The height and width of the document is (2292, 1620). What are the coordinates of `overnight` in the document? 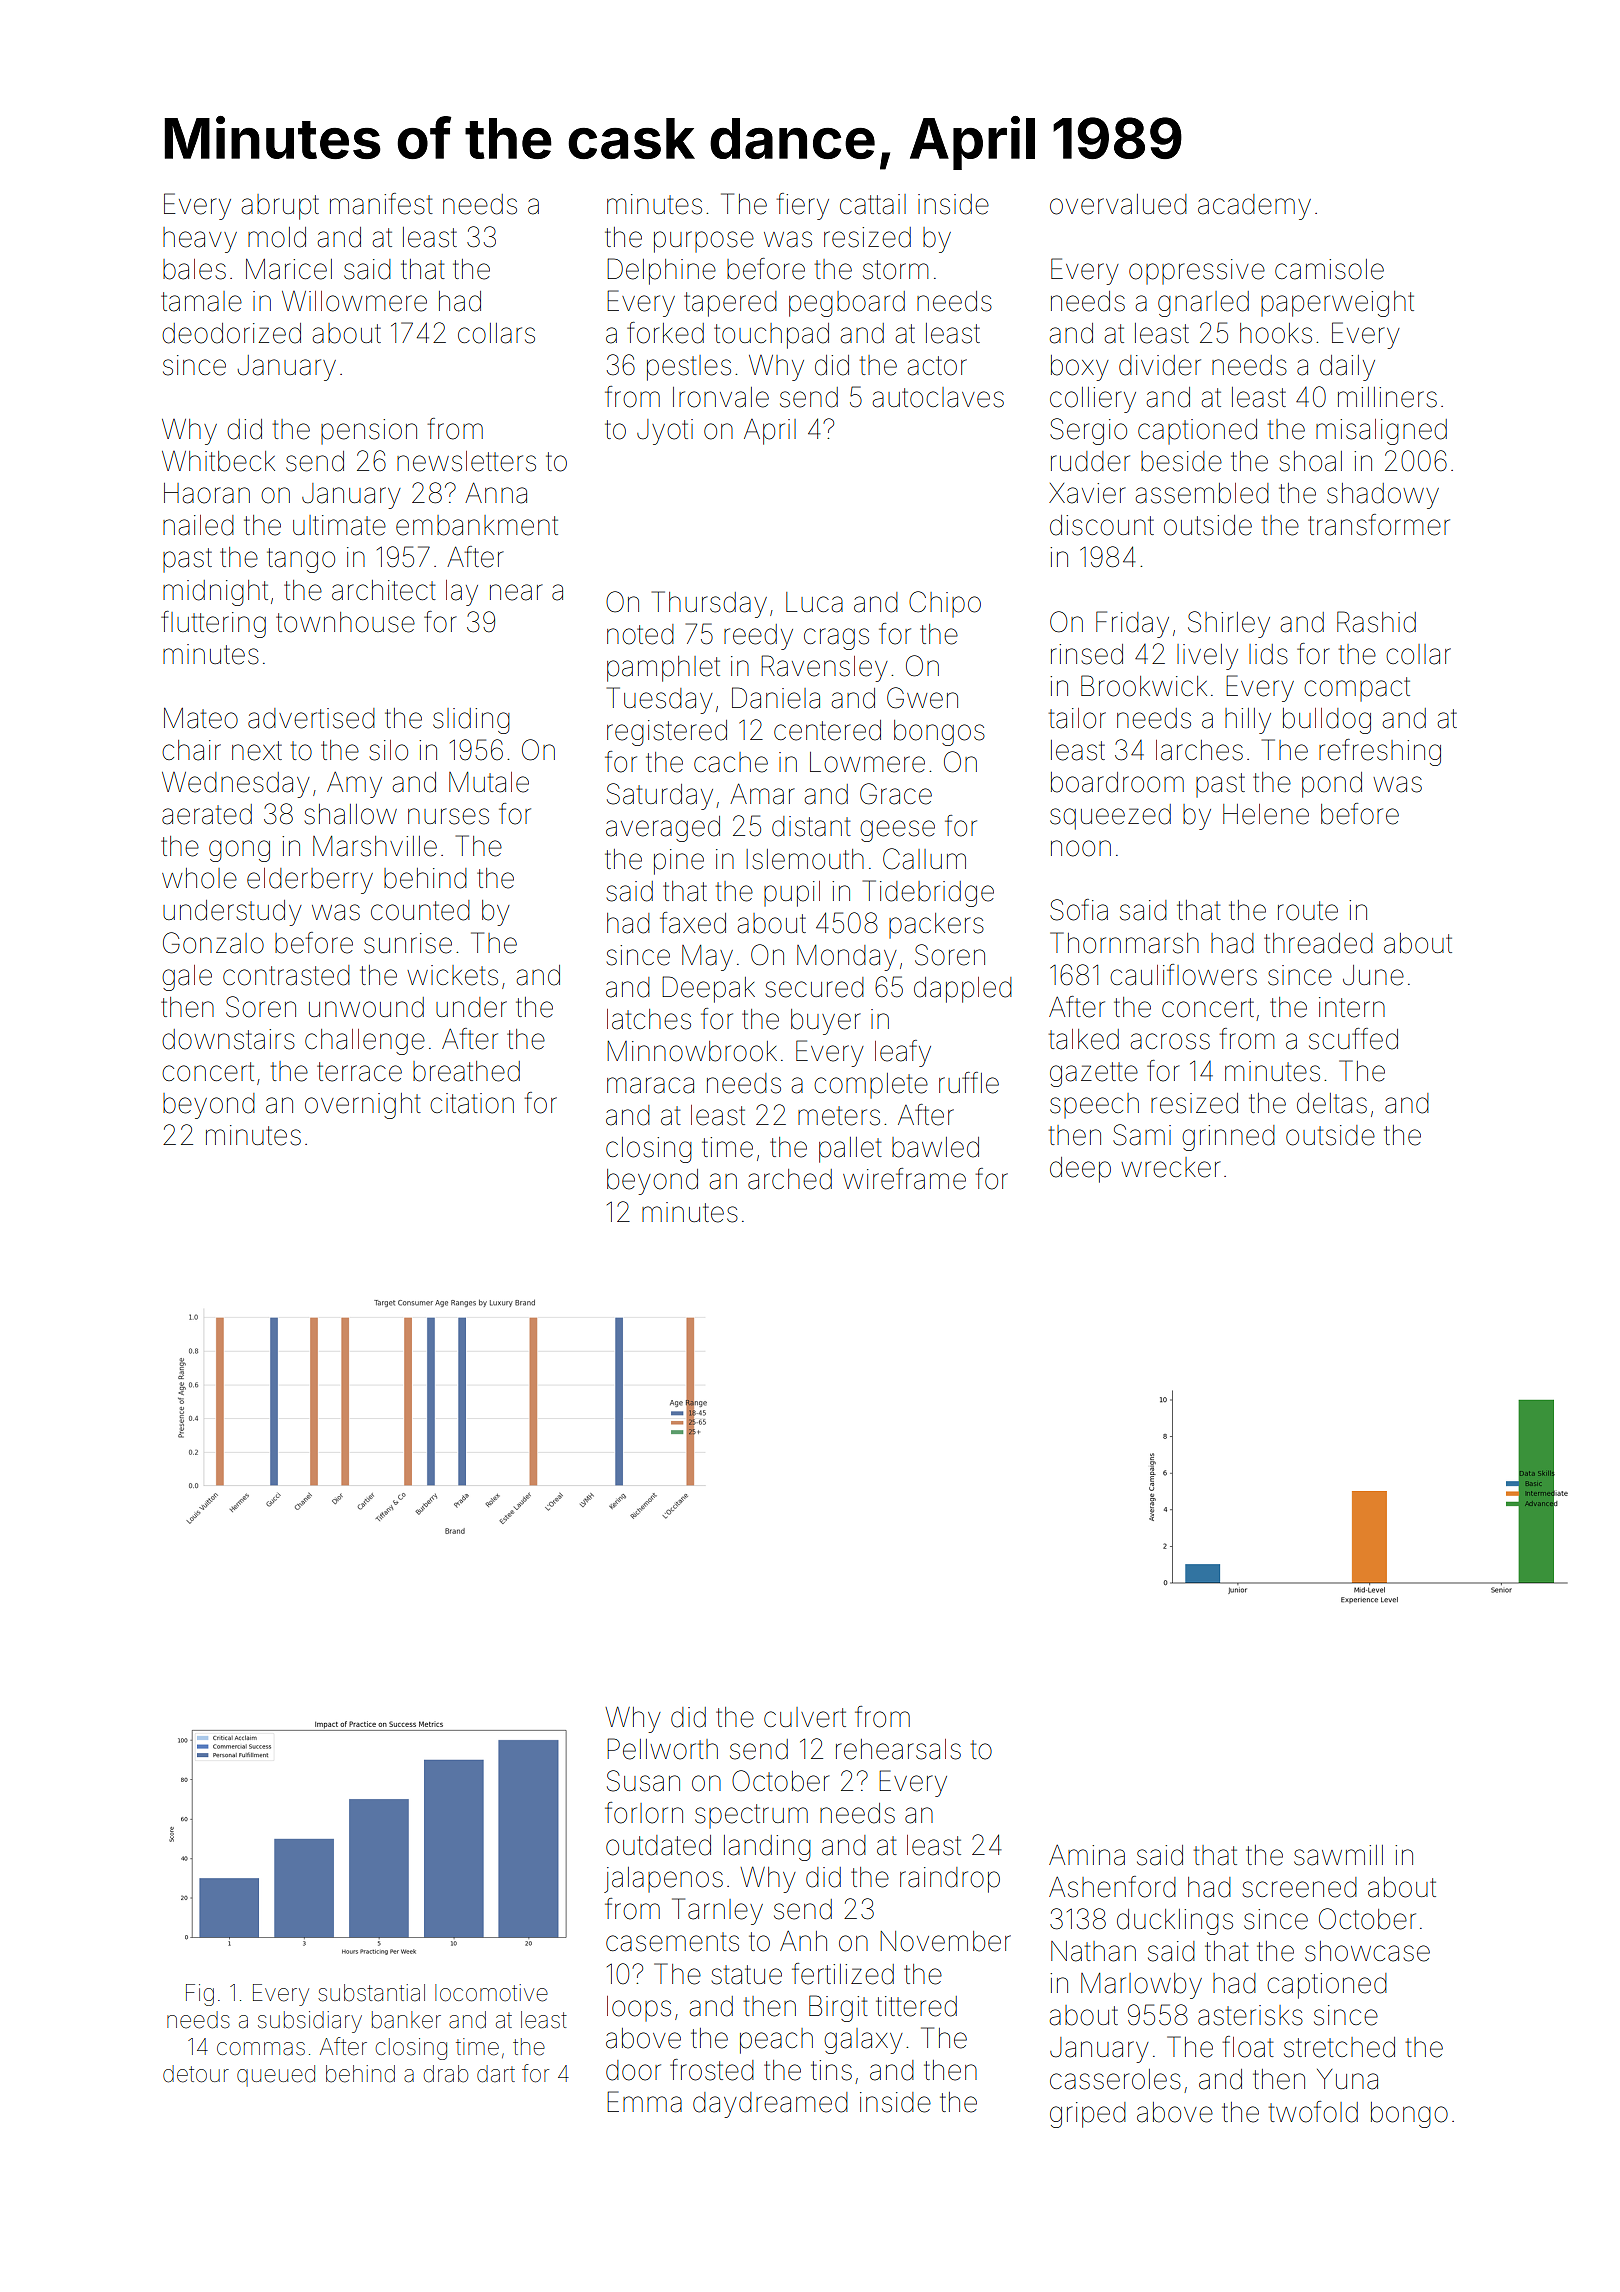 It's located at (363, 1106).
